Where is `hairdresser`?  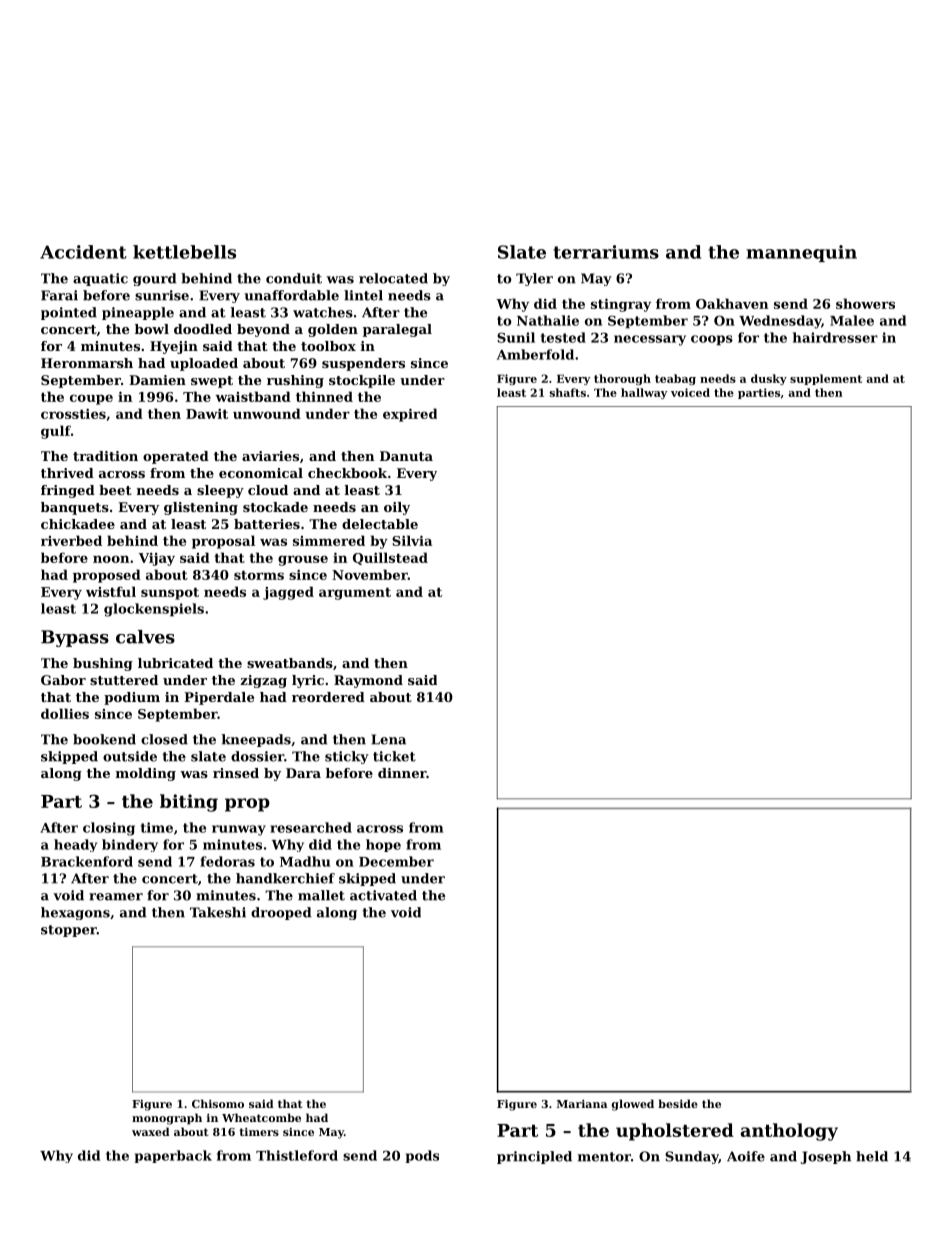 hairdresser is located at coordinates (835, 337).
